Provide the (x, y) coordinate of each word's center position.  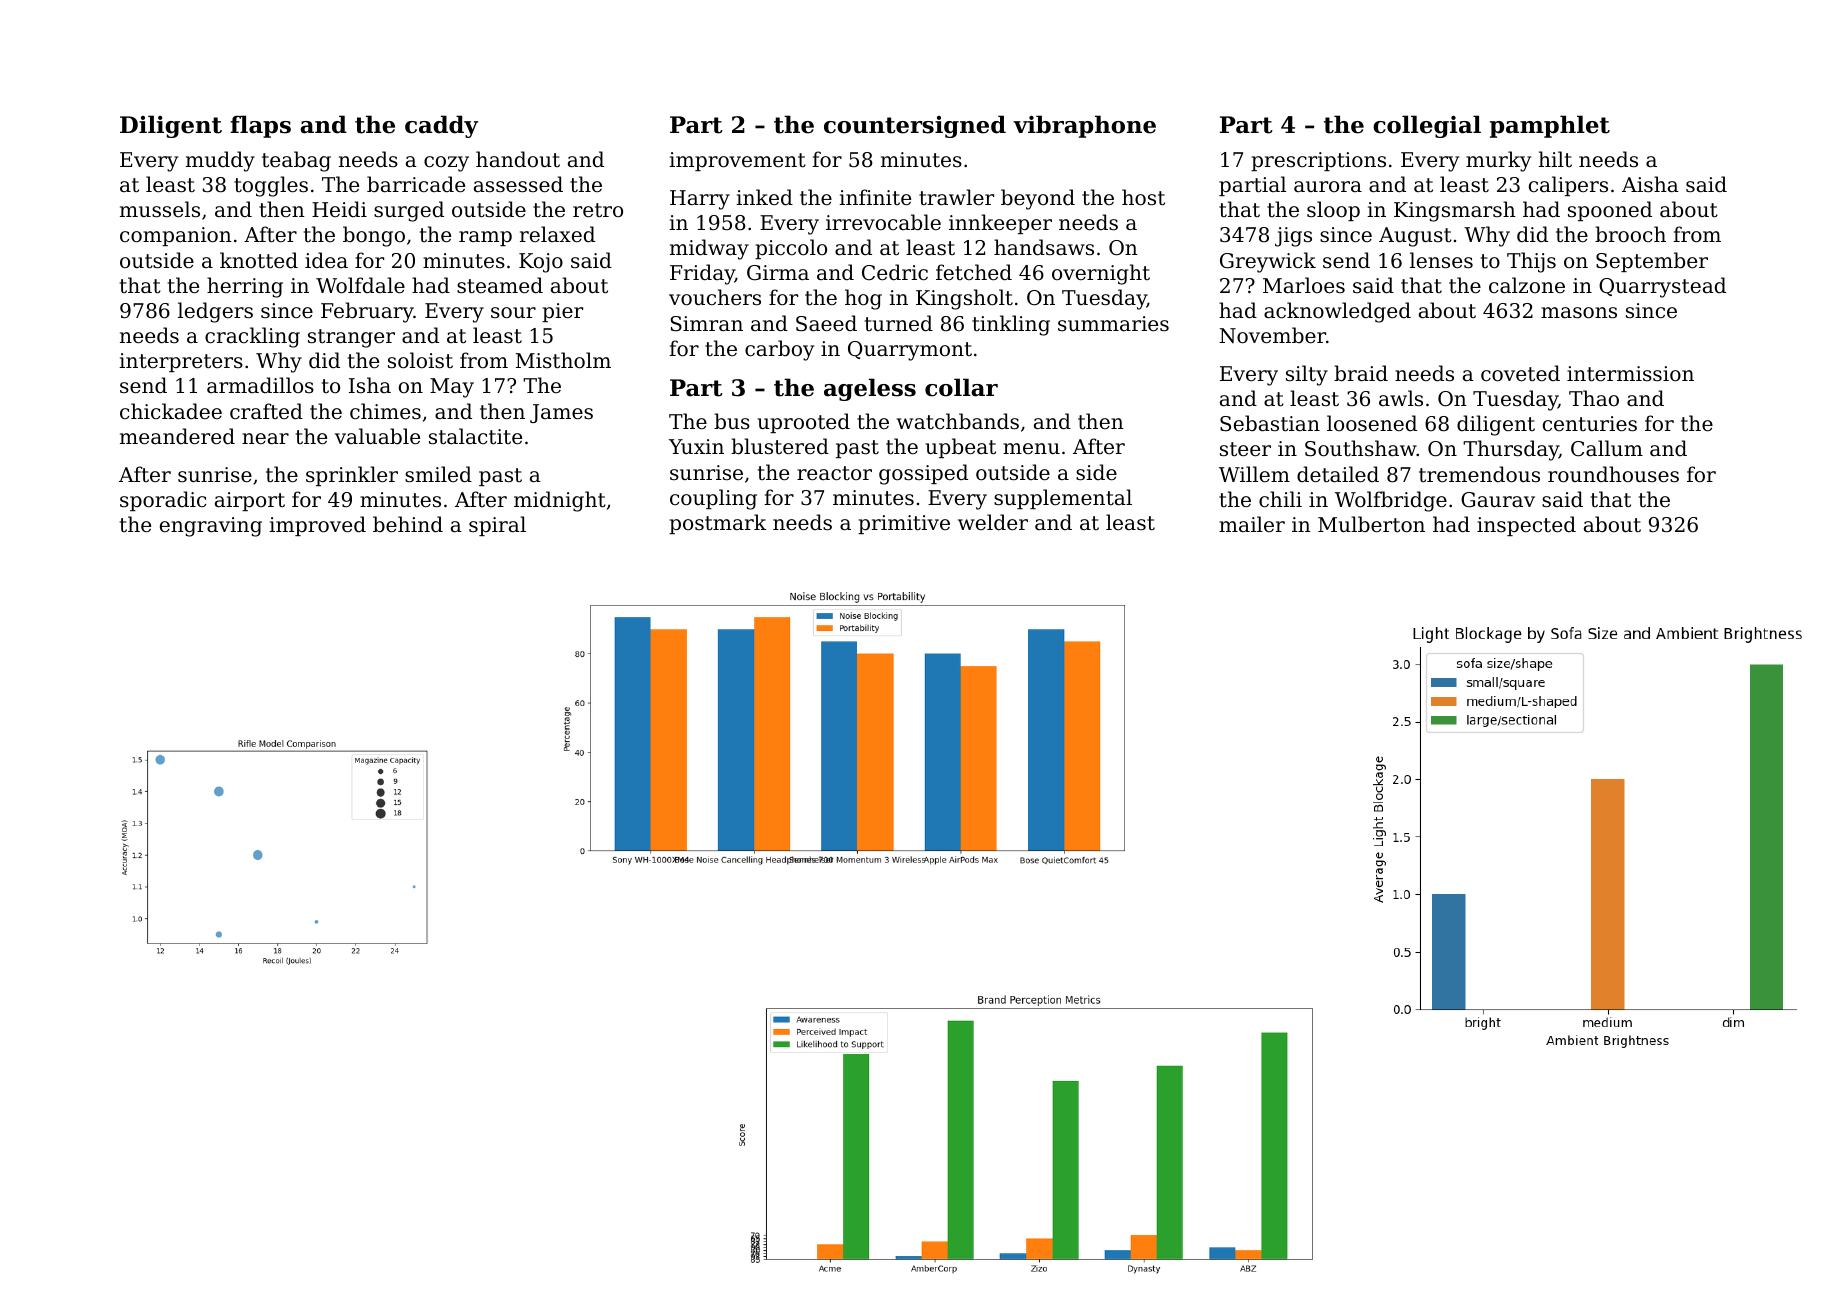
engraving (211, 527)
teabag (296, 161)
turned (899, 323)
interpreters (181, 362)
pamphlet (1550, 126)
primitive (904, 524)
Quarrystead (1662, 287)
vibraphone (1084, 126)
